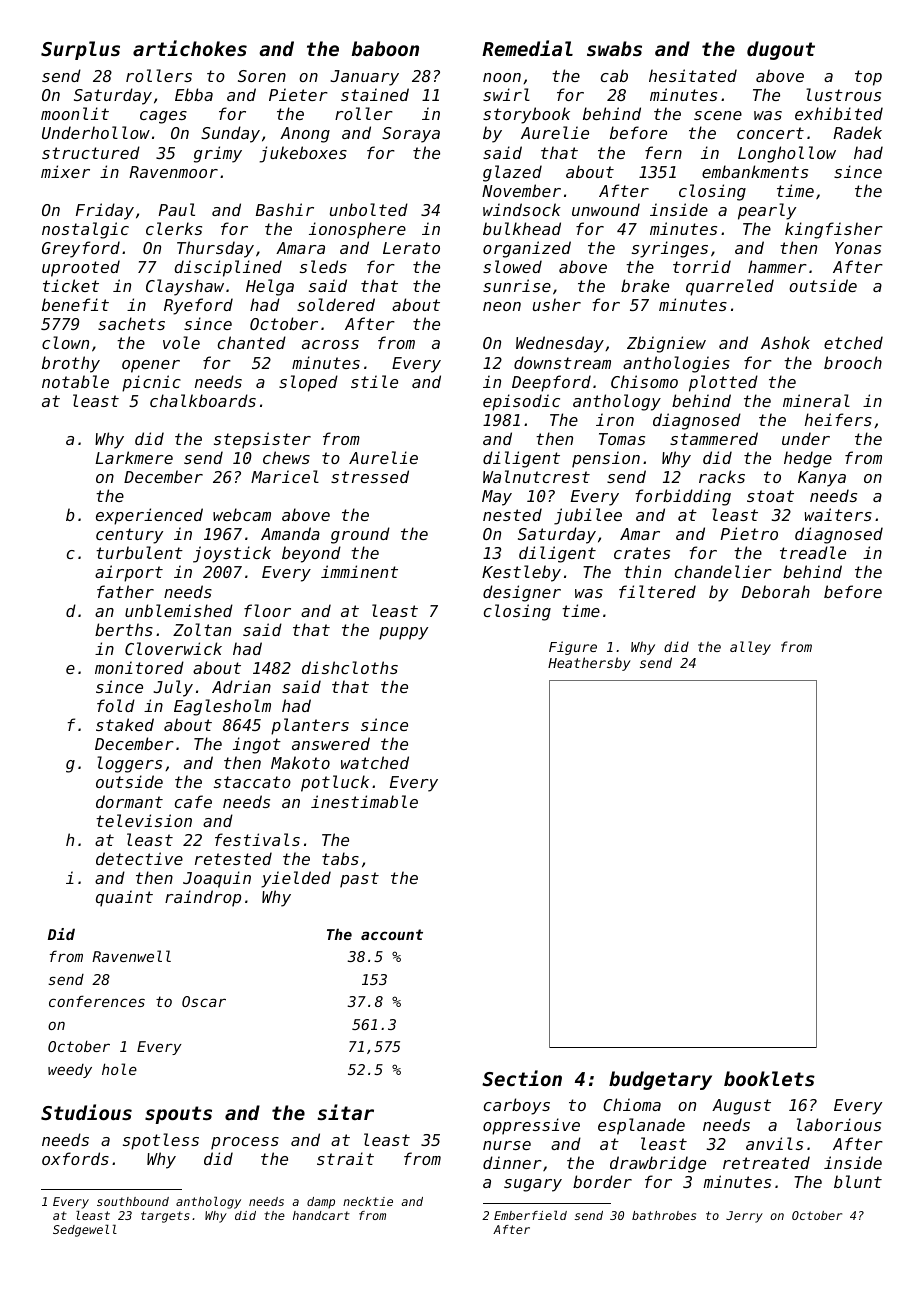 This screenshot has width=924, height=1308. I want to click on dishcloths, so click(350, 667).
